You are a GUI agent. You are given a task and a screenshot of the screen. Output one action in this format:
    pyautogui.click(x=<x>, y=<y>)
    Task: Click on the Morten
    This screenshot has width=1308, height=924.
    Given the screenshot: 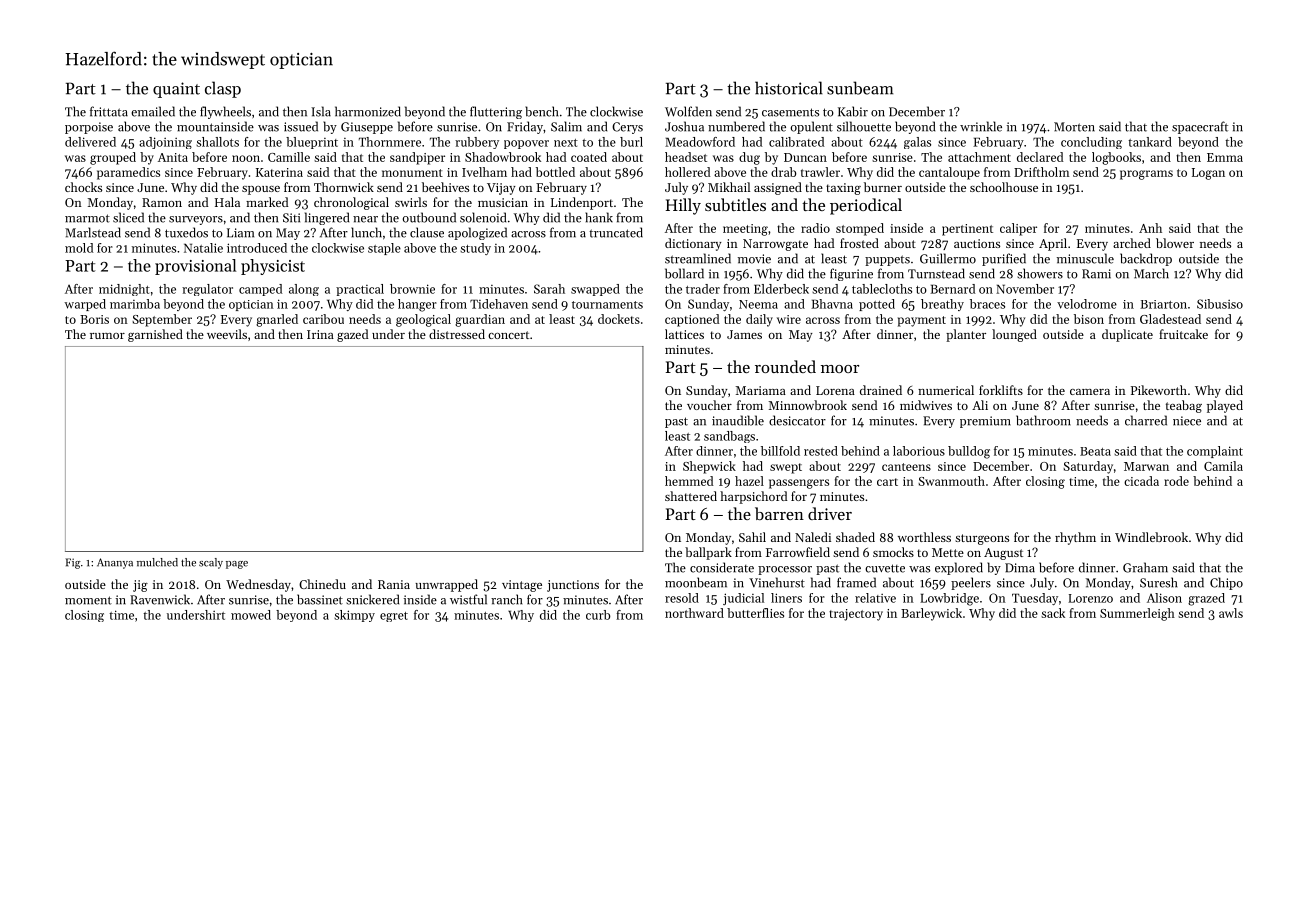 What is the action you would take?
    pyautogui.click(x=1074, y=127)
